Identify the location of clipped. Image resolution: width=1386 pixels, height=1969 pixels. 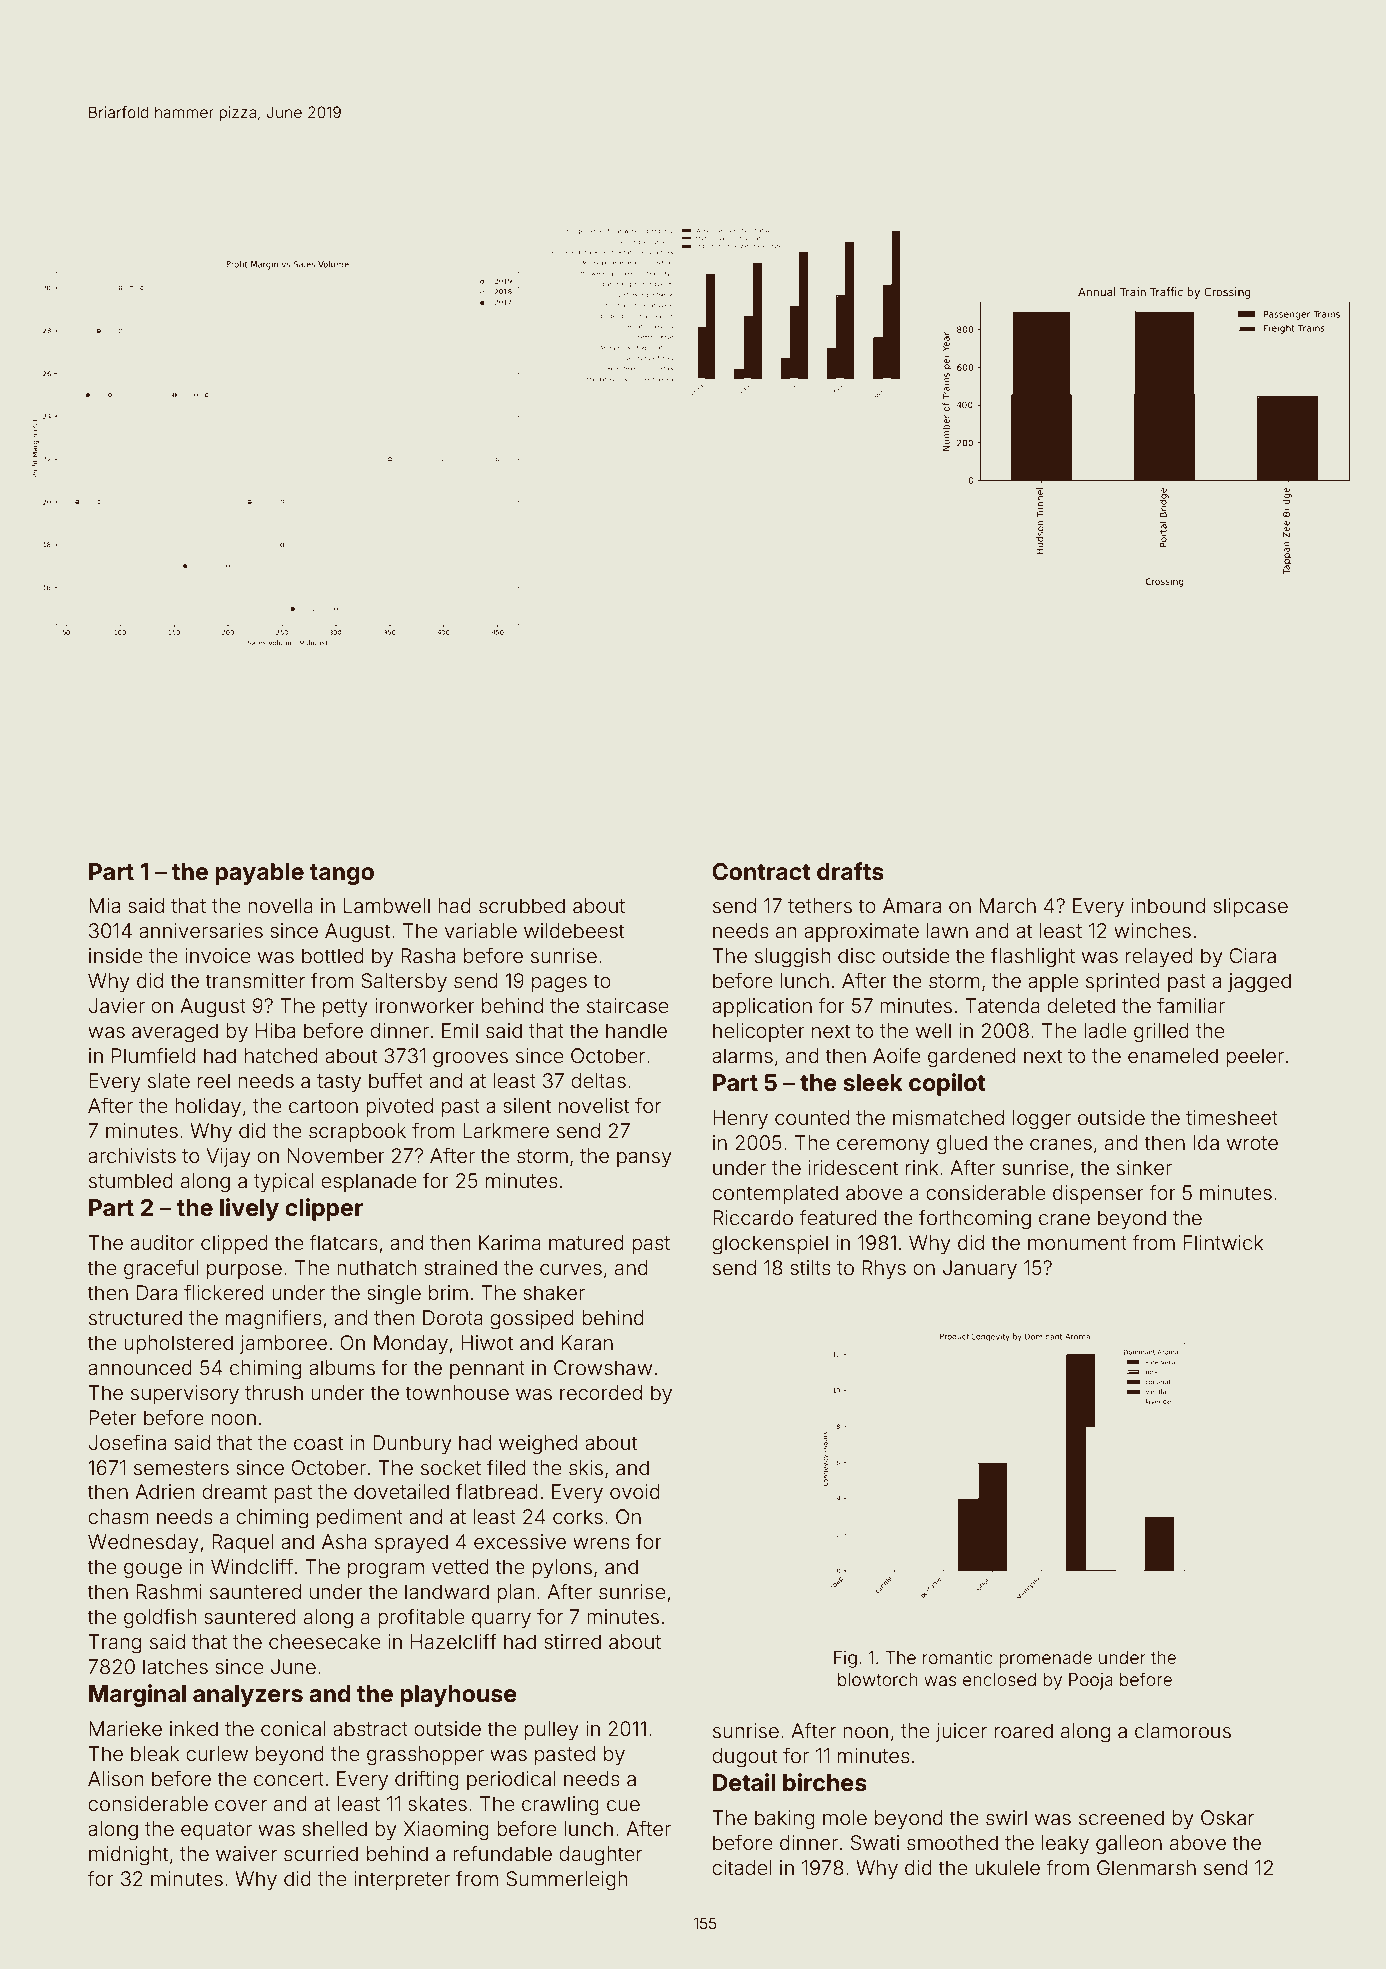
(234, 1244).
